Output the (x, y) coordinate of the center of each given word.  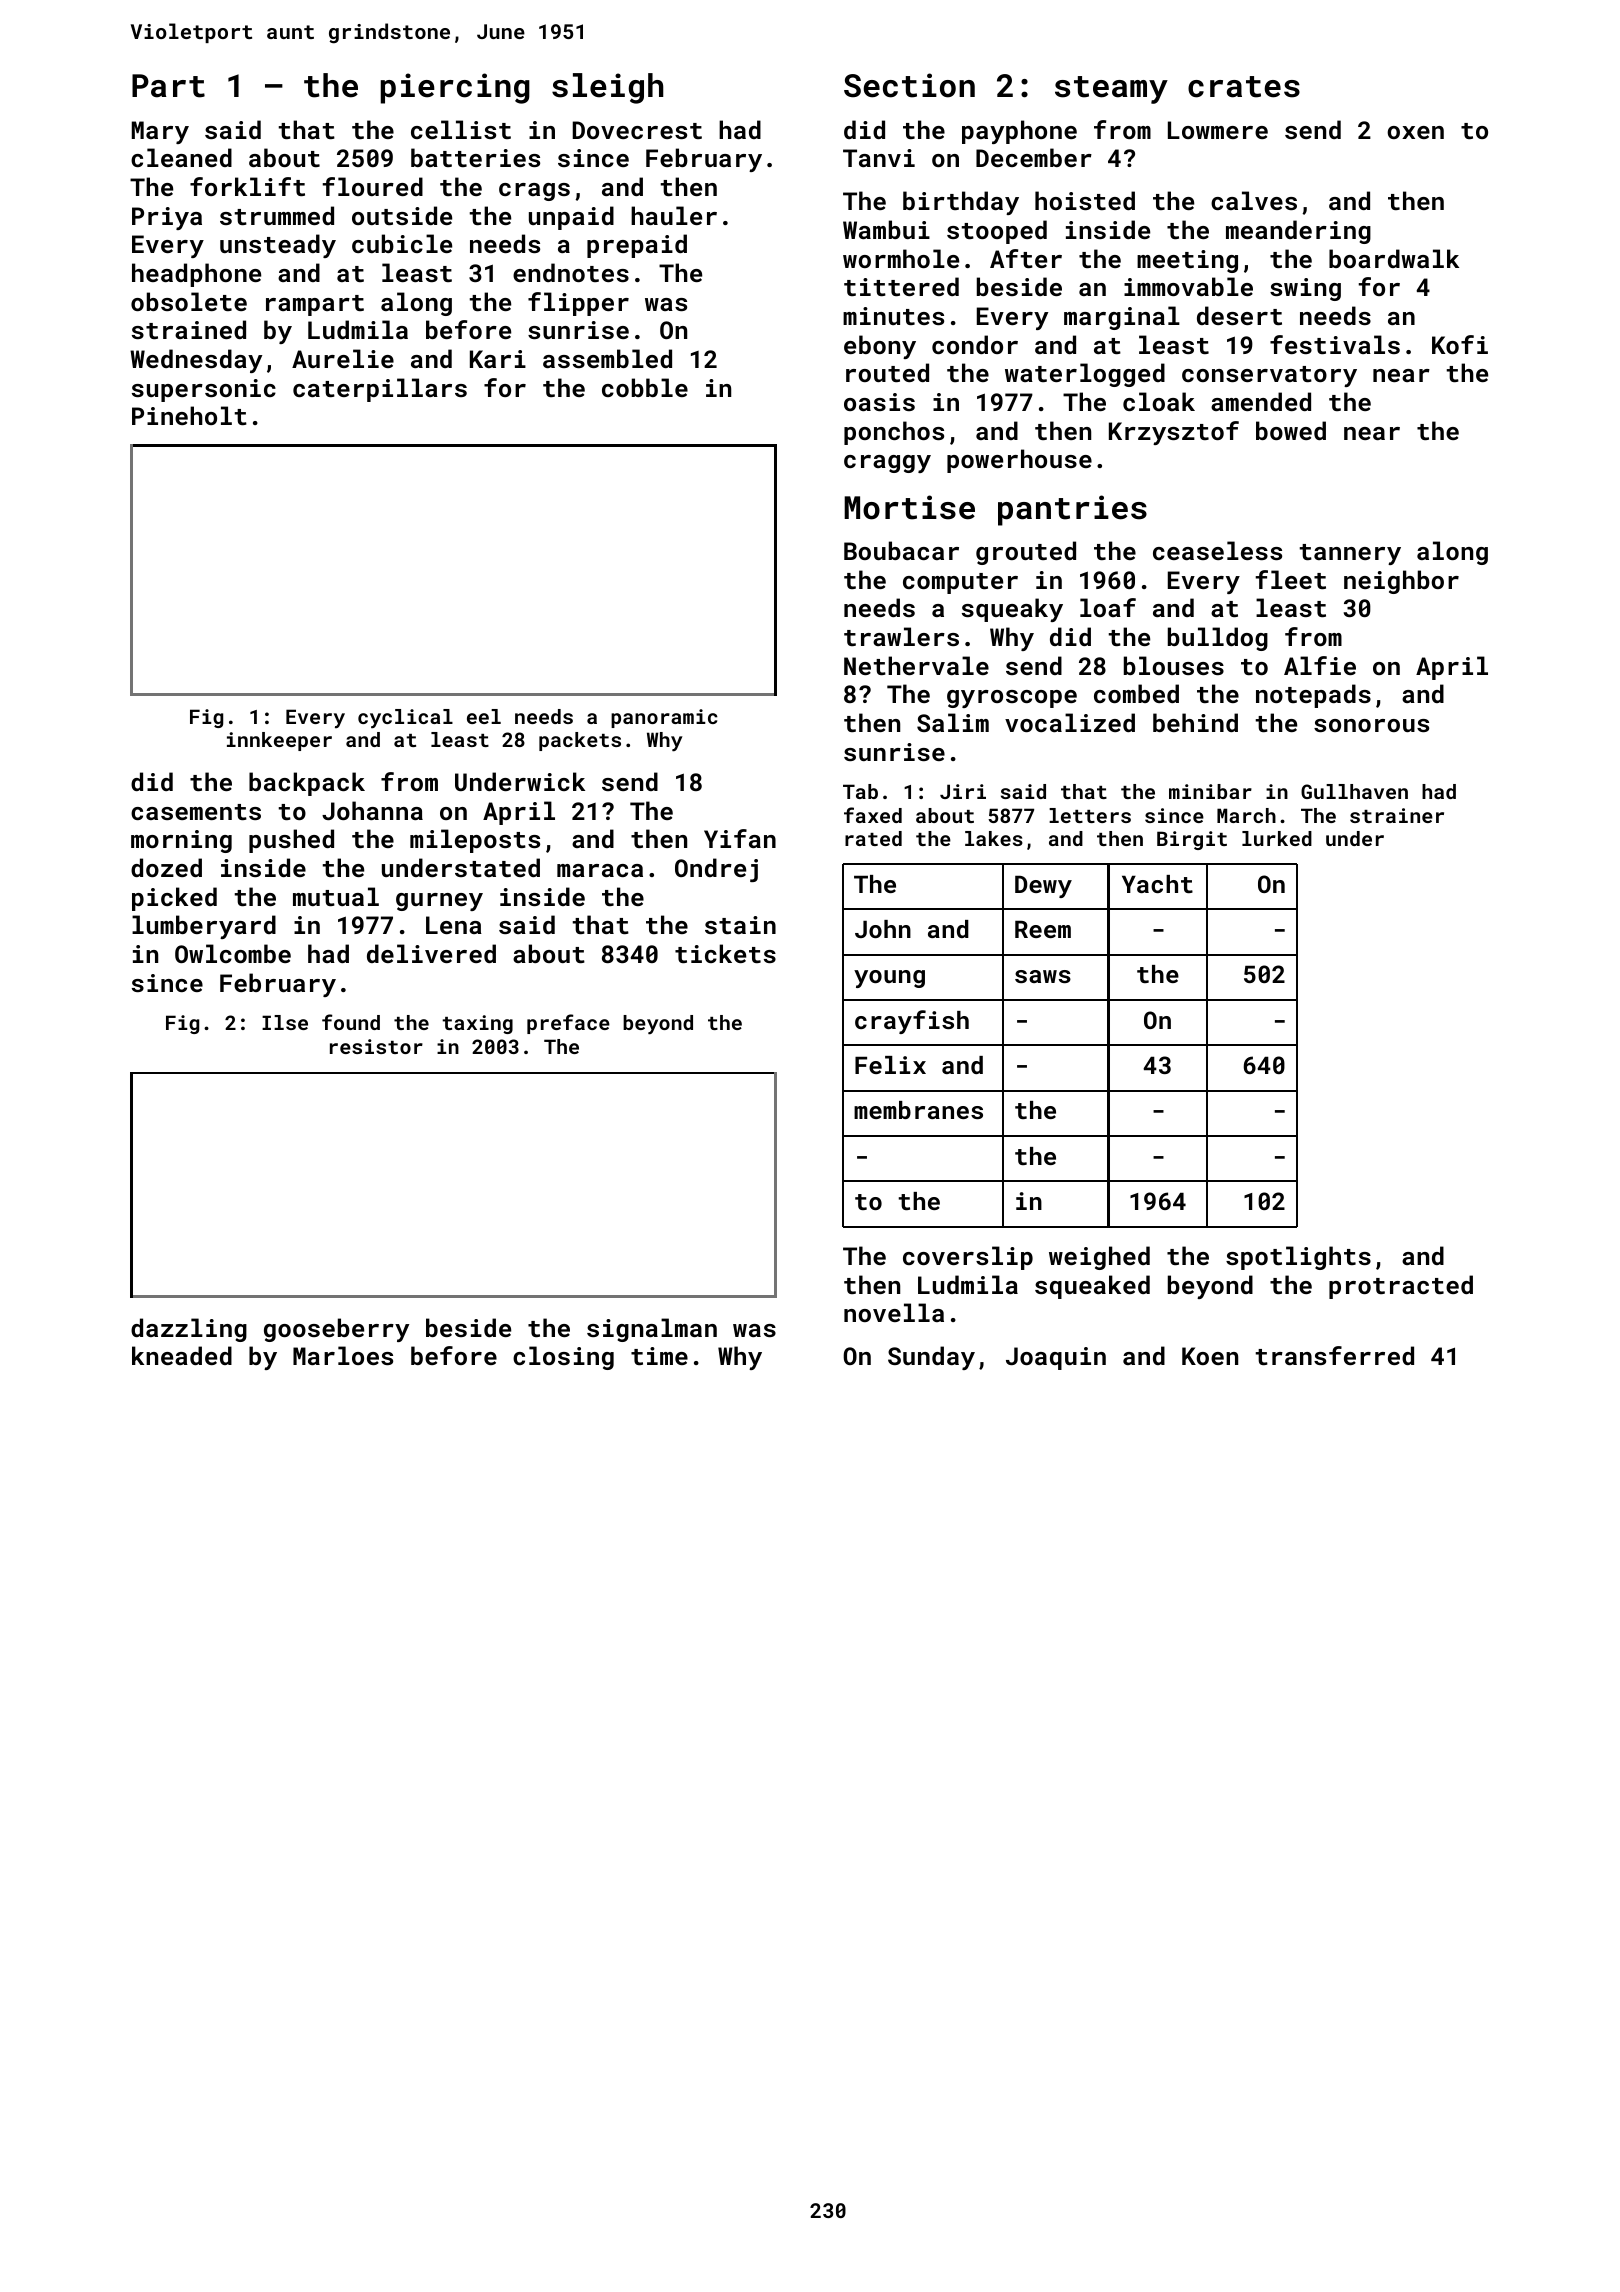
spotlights (1298, 1258)
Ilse (285, 1022)
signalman (652, 1330)
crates (1244, 87)
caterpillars (380, 390)
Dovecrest (637, 130)
